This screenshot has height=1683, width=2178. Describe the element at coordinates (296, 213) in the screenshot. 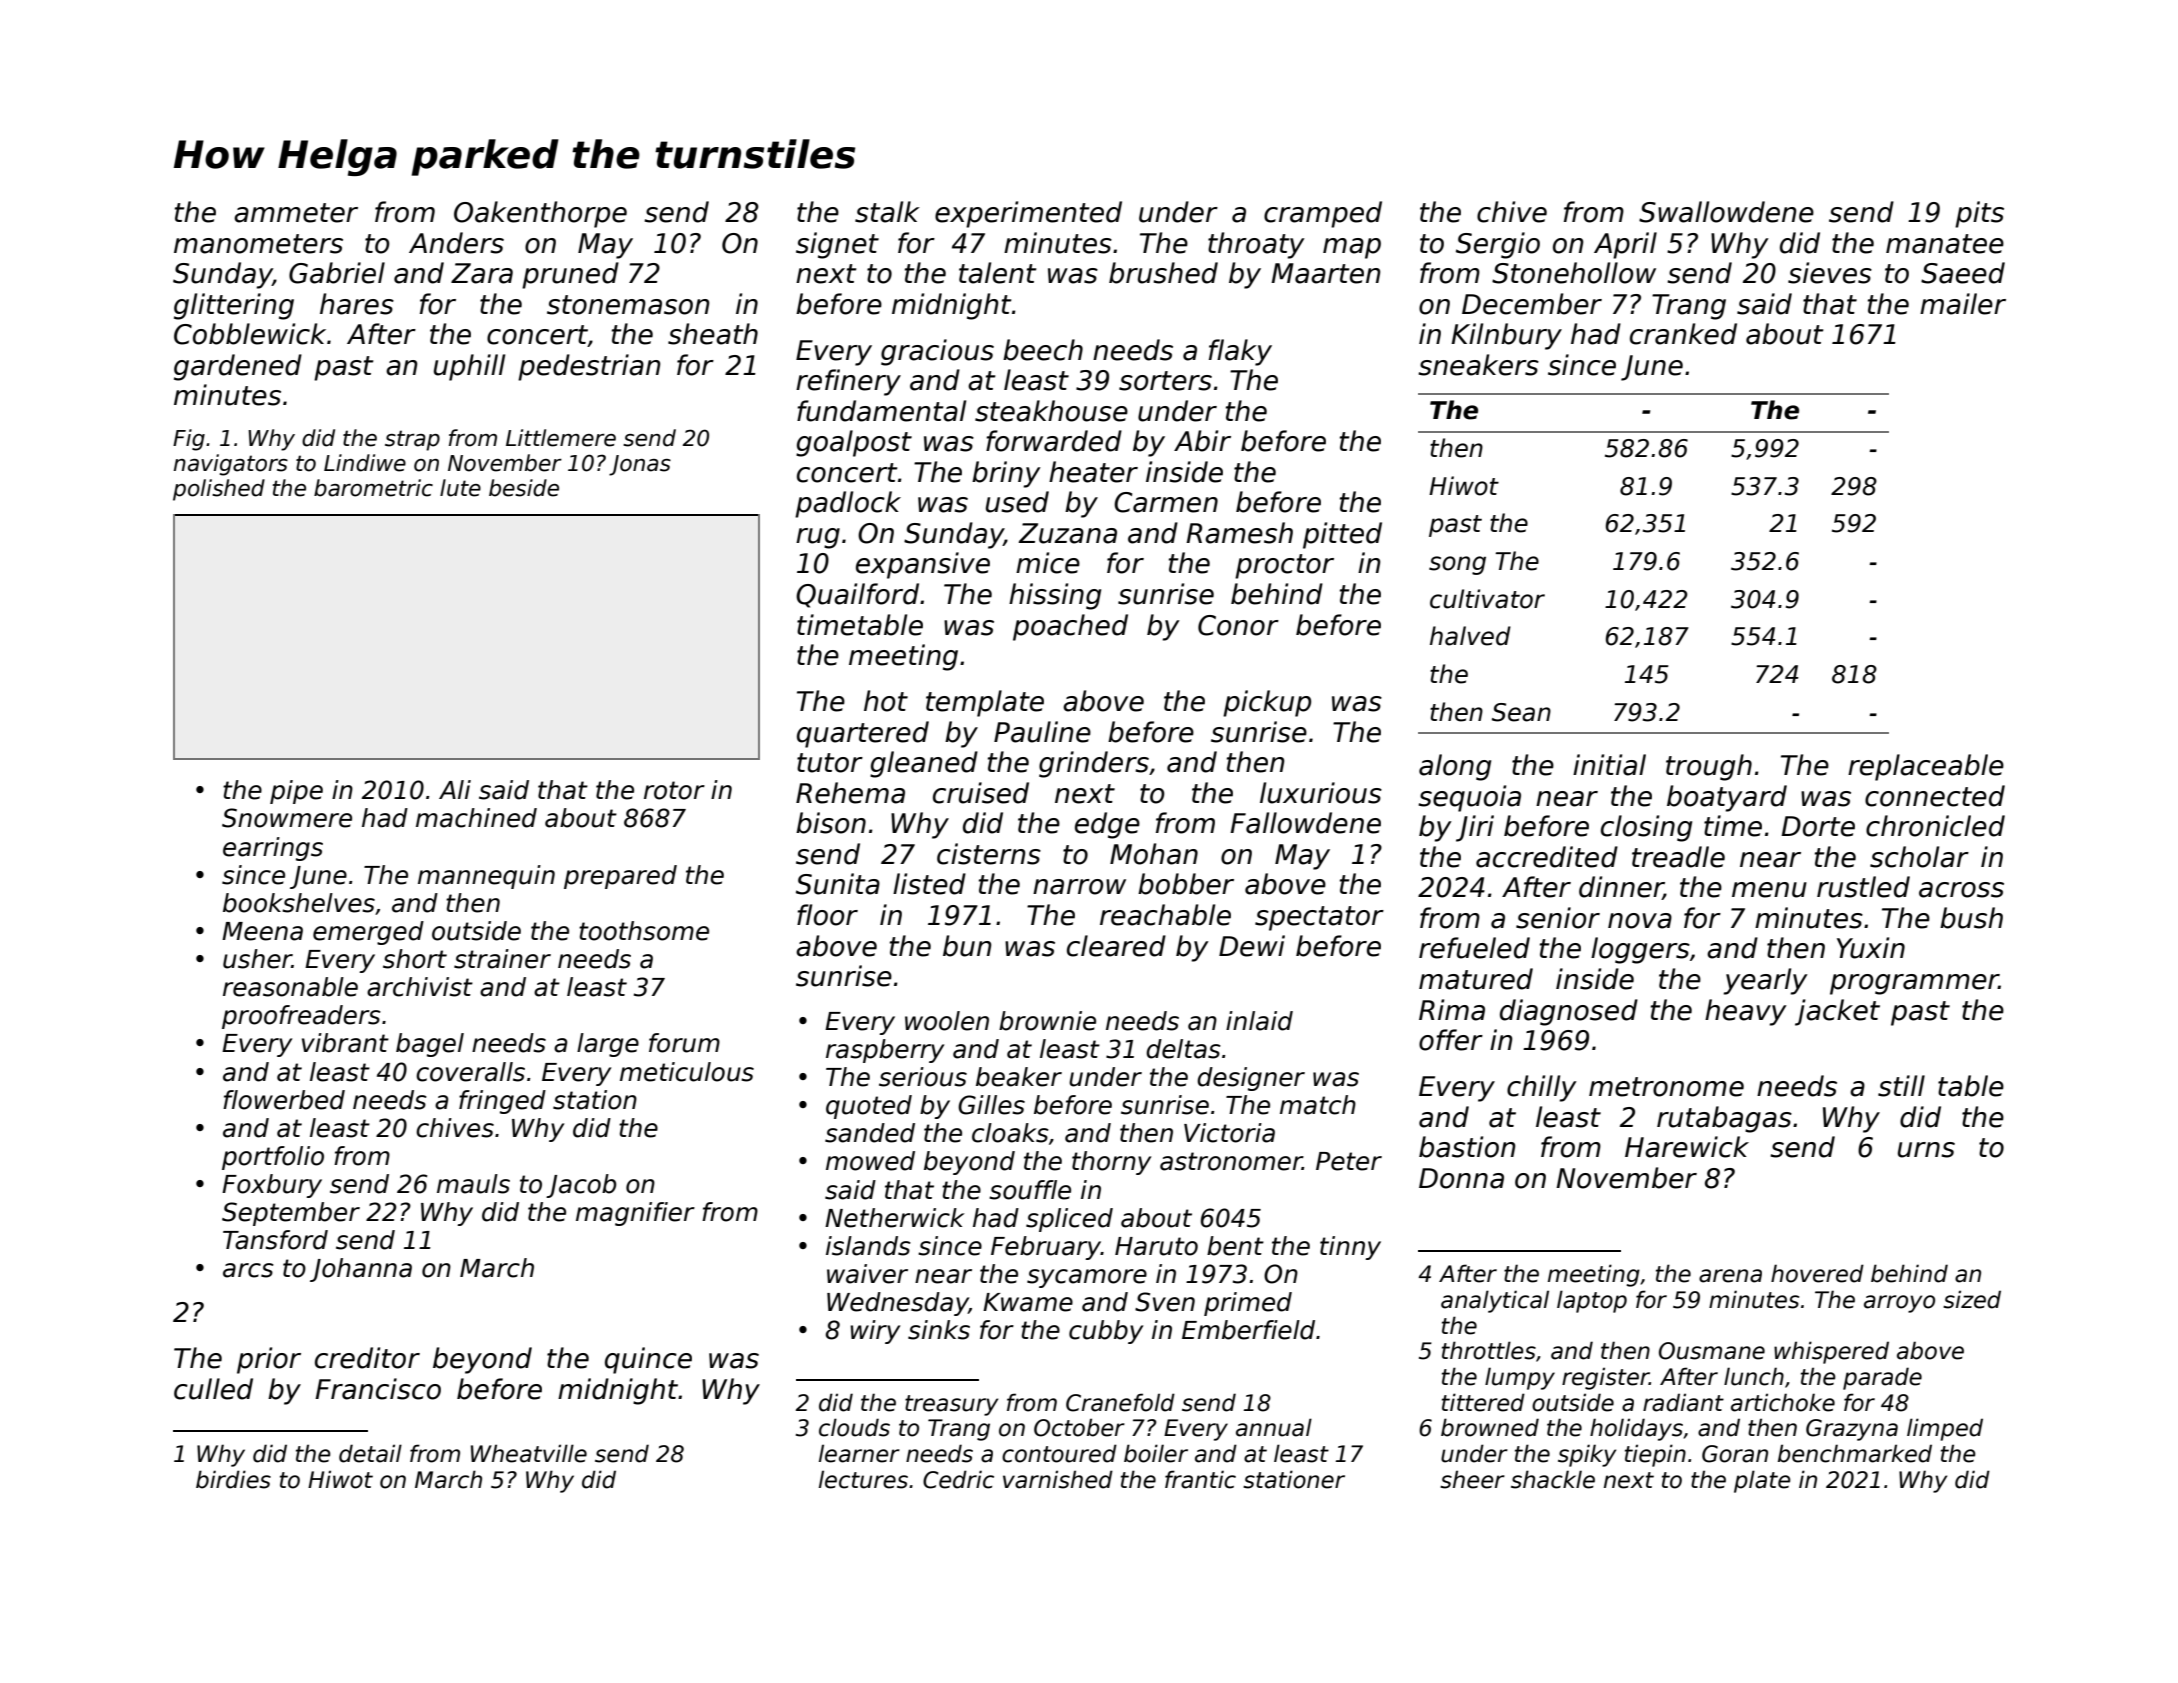

I see `ammeter` at that location.
